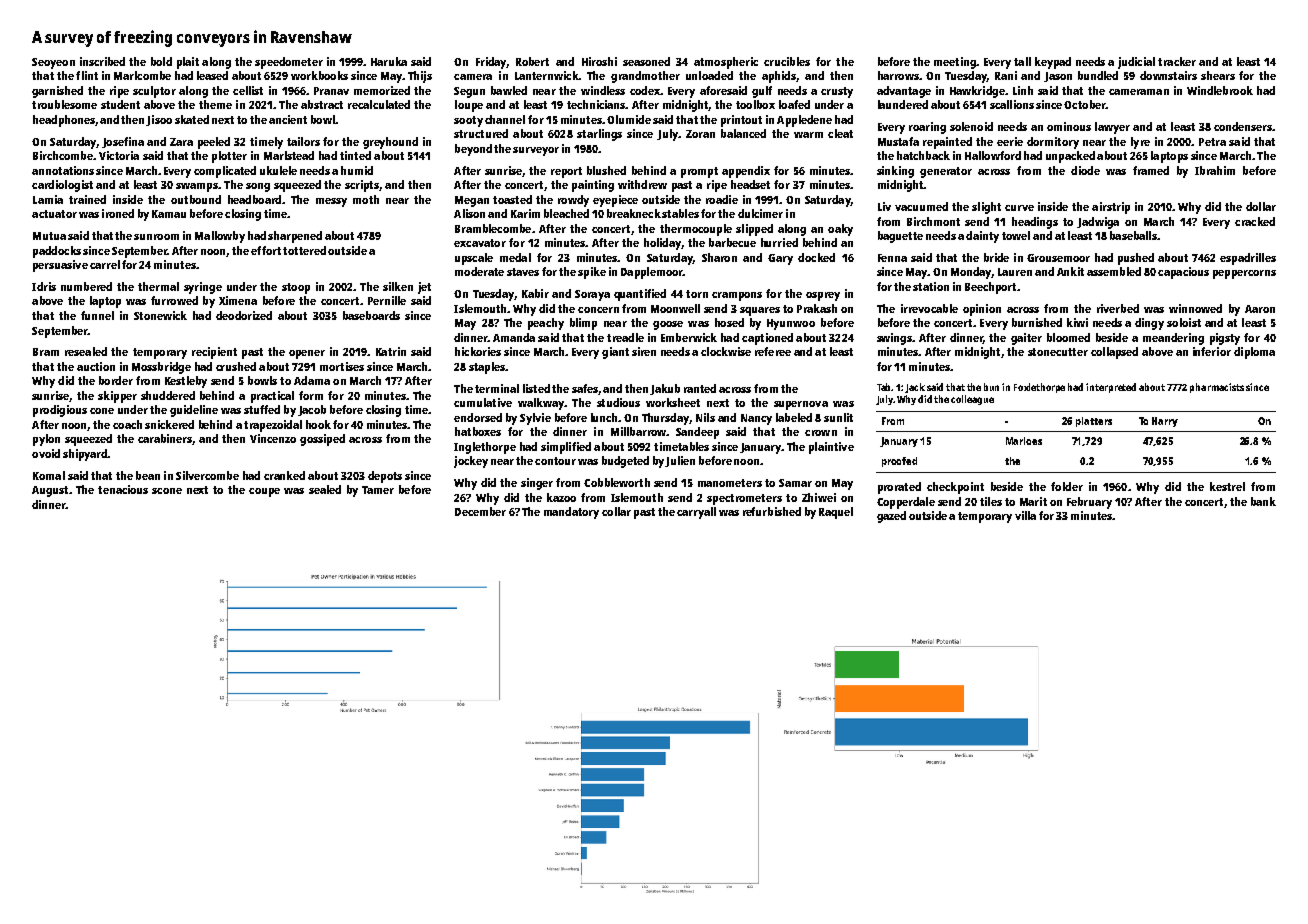 The height and width of the page is (924, 1308). What do you see at coordinates (63, 155) in the page?
I see `Birchcombe` at bounding box center [63, 155].
